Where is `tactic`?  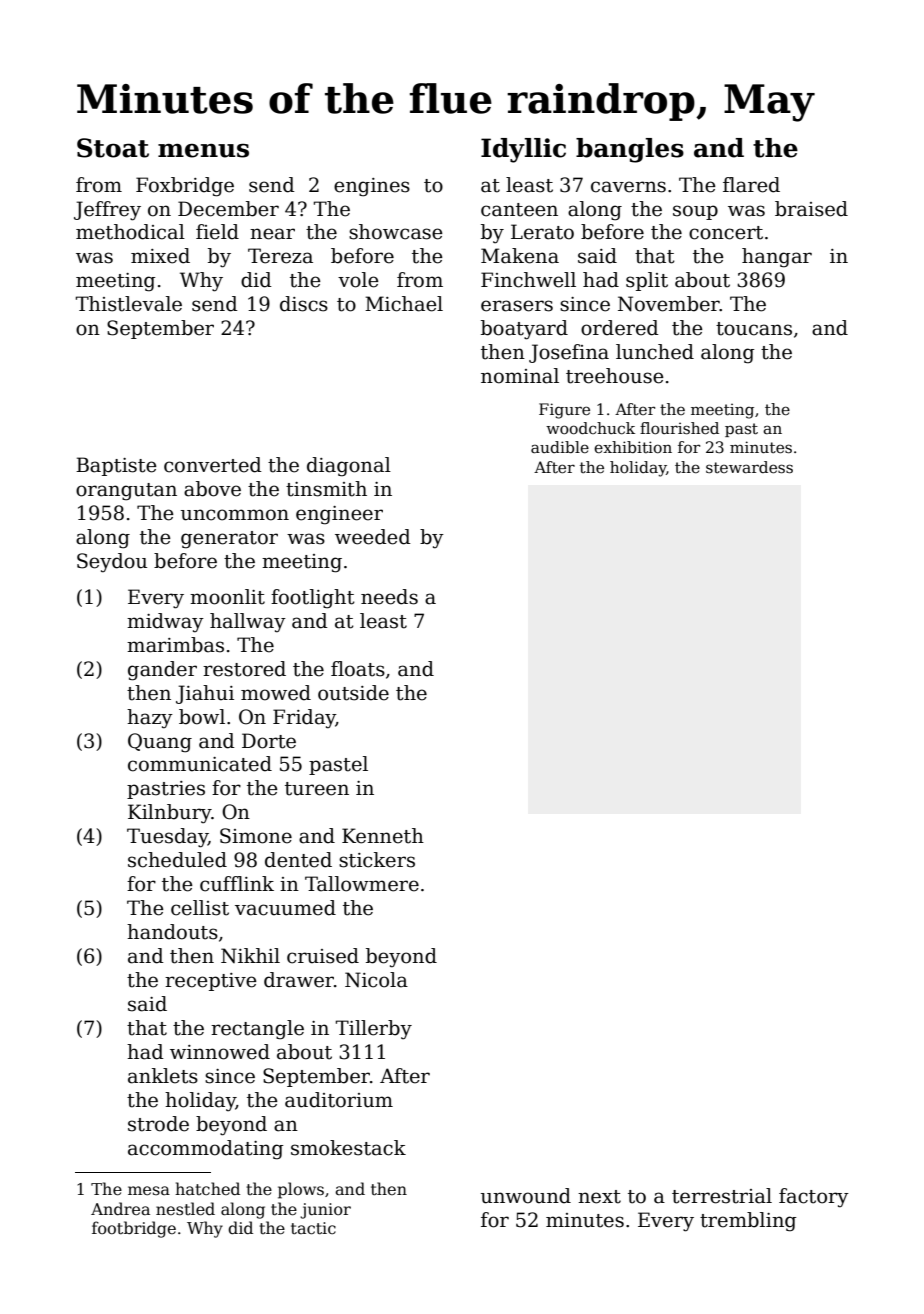
tactic is located at coordinates (313, 1228).
